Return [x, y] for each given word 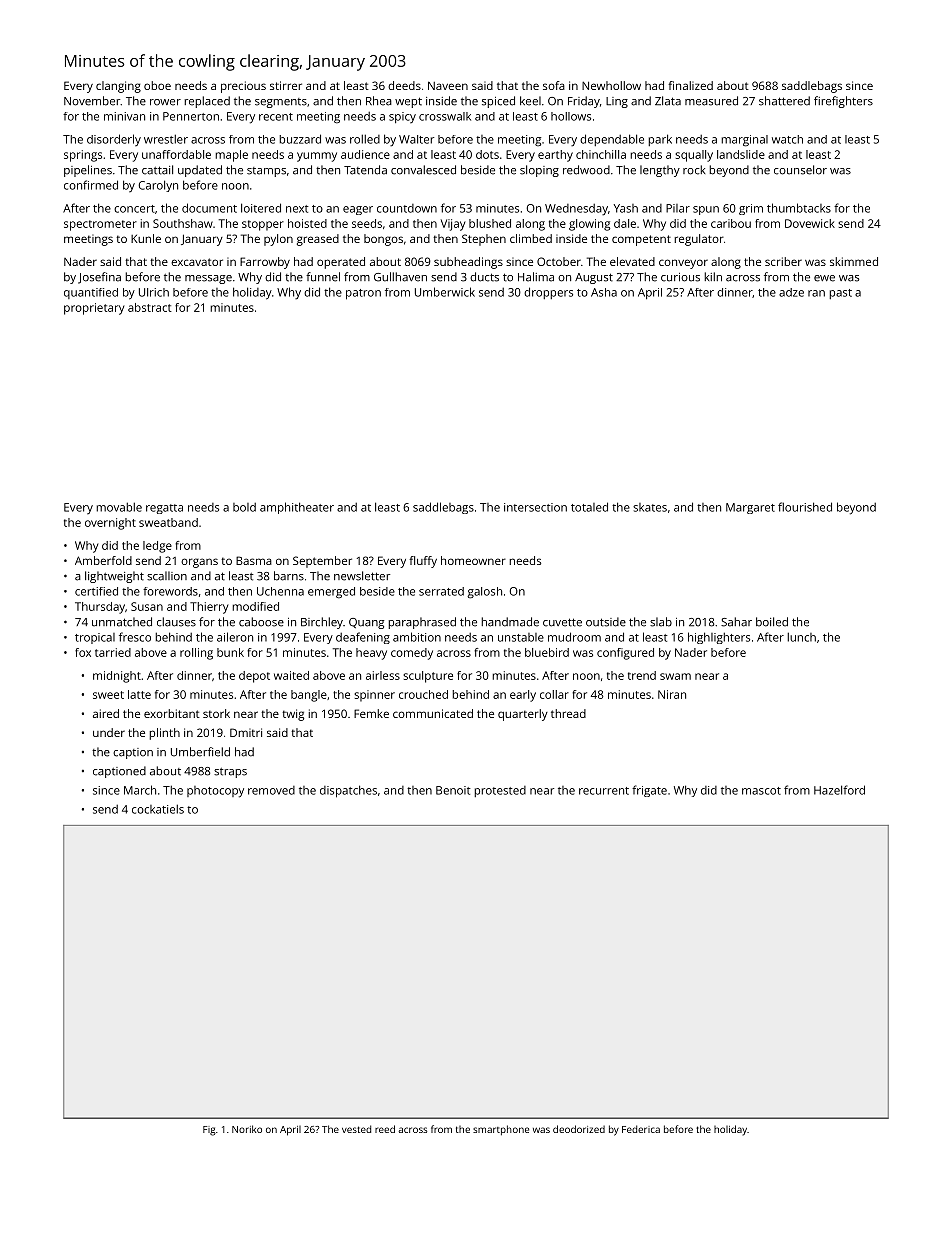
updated [200, 171]
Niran [672, 694]
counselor [800, 170]
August [594, 278]
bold [244, 507]
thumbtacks [799, 208]
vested [356, 1129]
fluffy [423, 562]
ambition [417, 637]
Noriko [247, 1129]
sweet [108, 695]
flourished [805, 507]
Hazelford [839, 790]
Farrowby [265, 263]
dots [487, 154]
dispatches [348, 791]
